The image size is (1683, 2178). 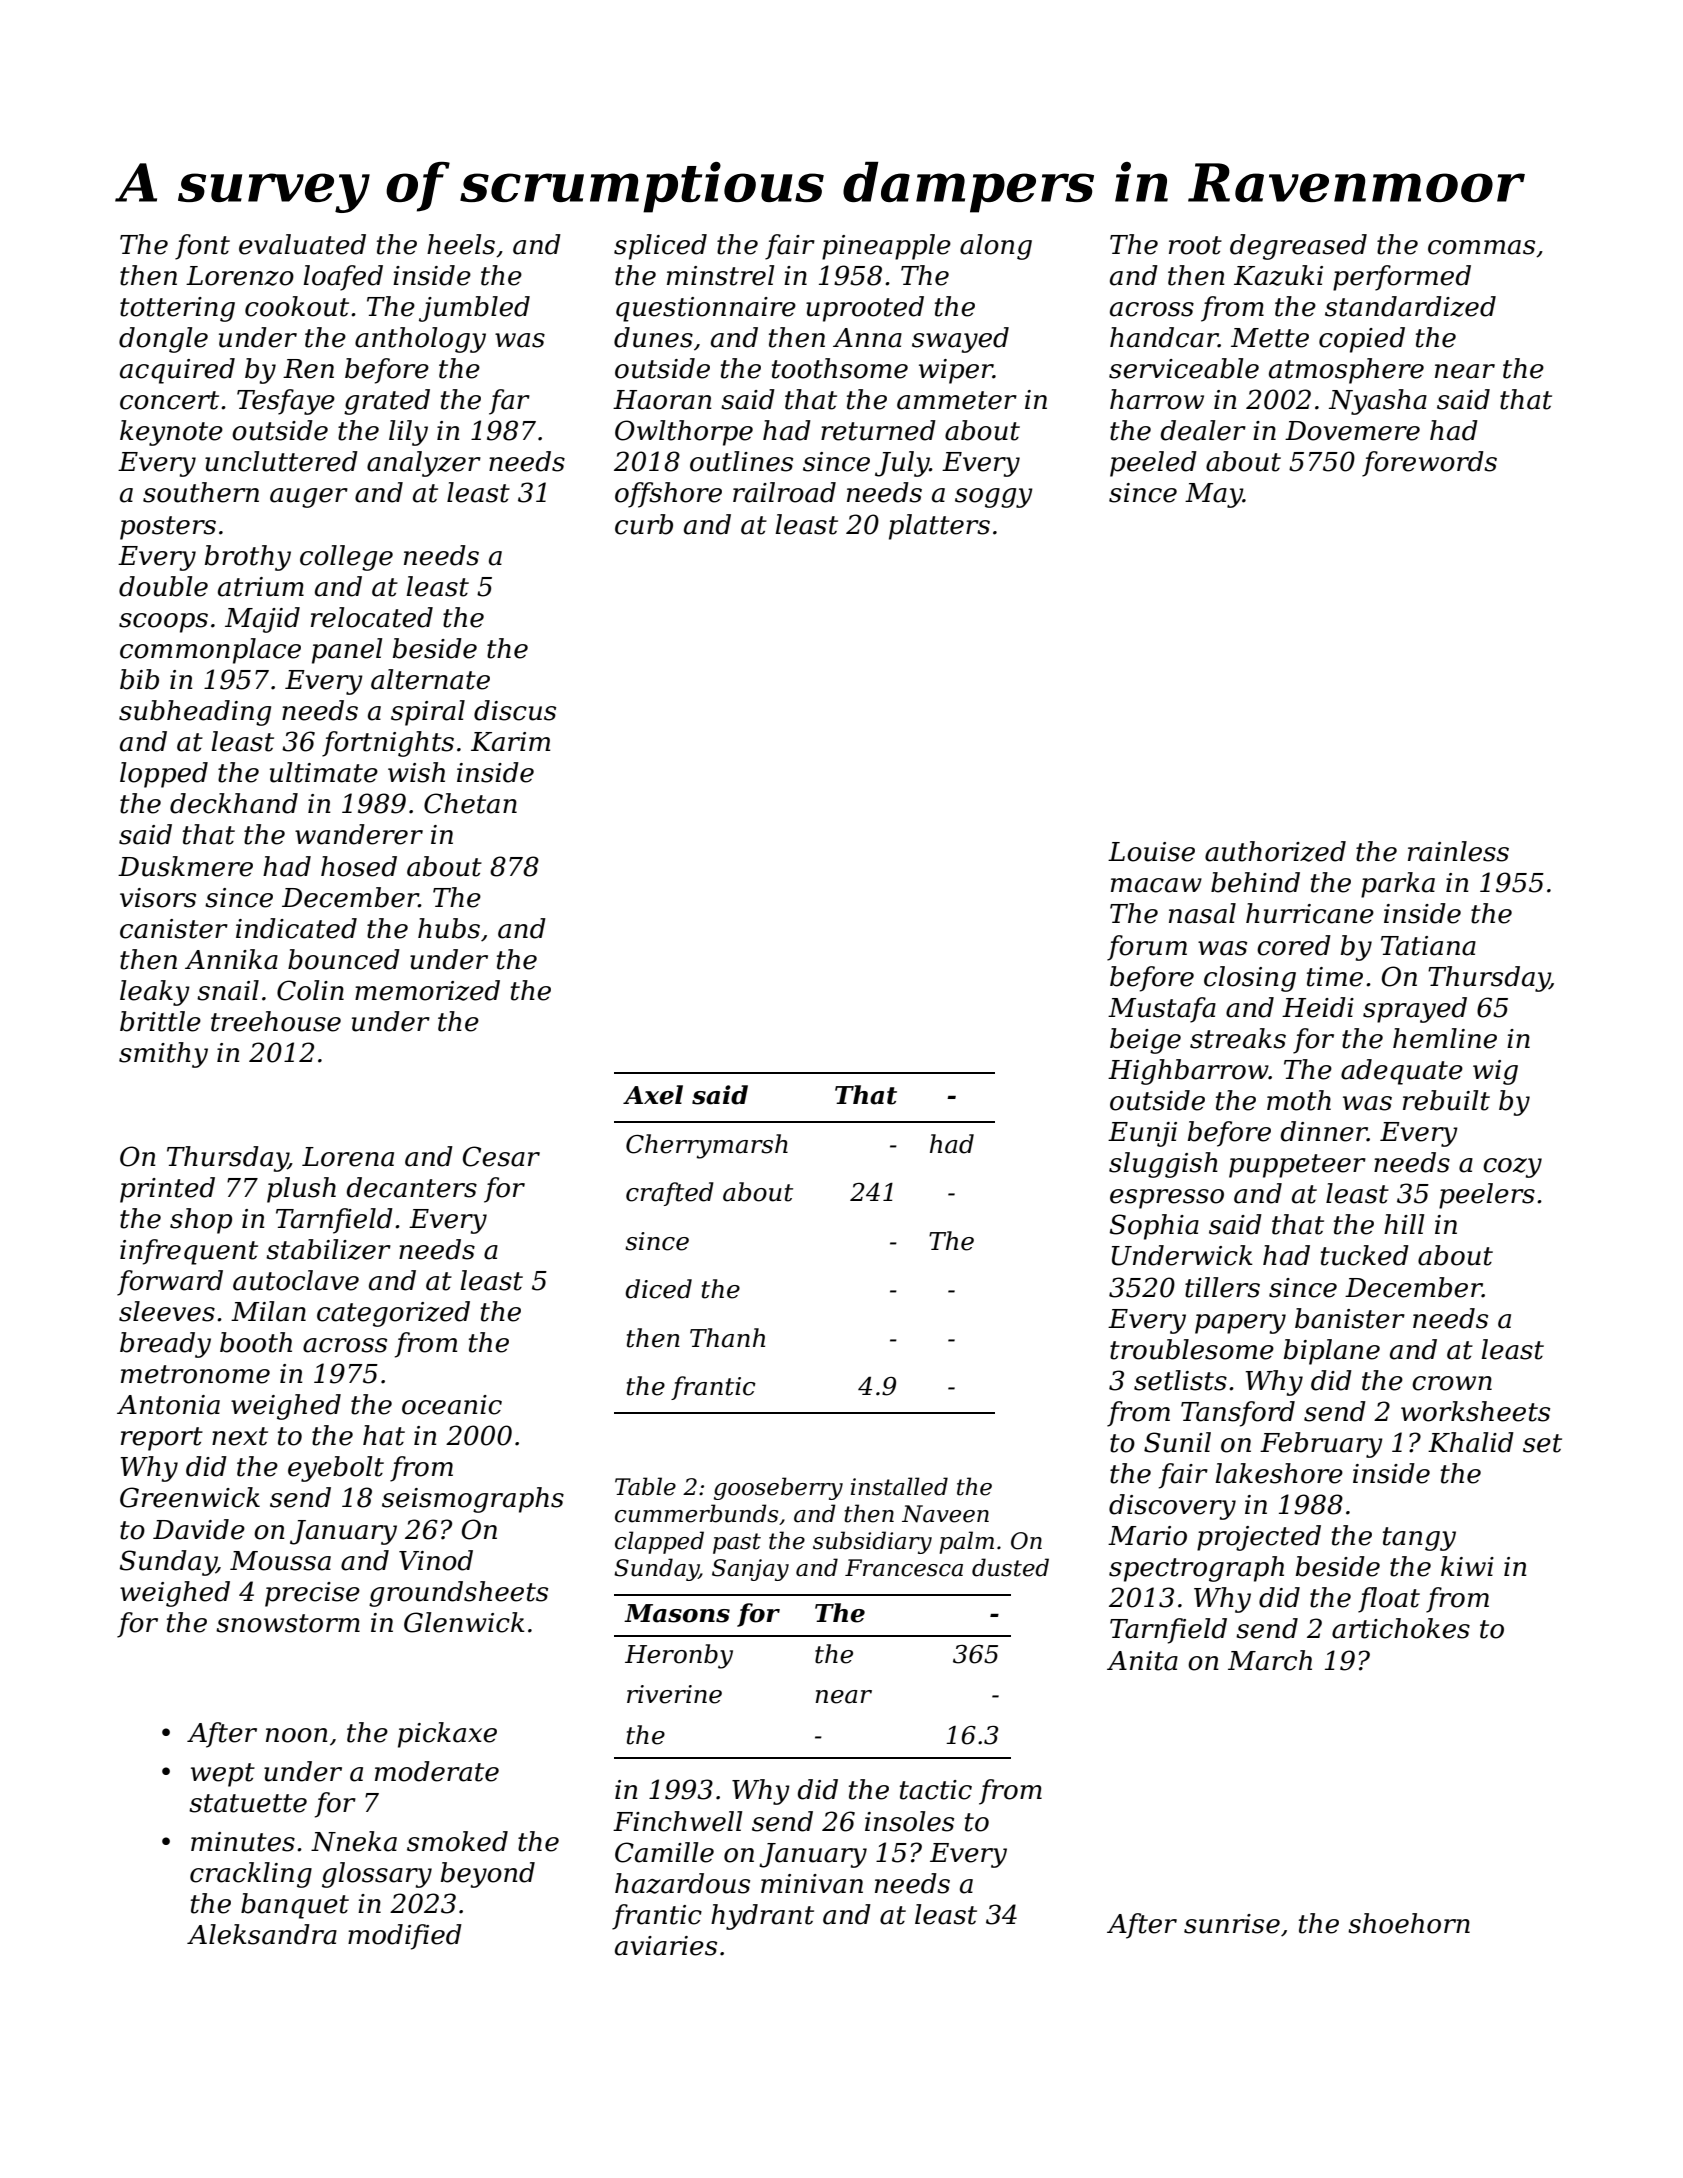 I want to click on tucked, so click(x=1365, y=1255).
